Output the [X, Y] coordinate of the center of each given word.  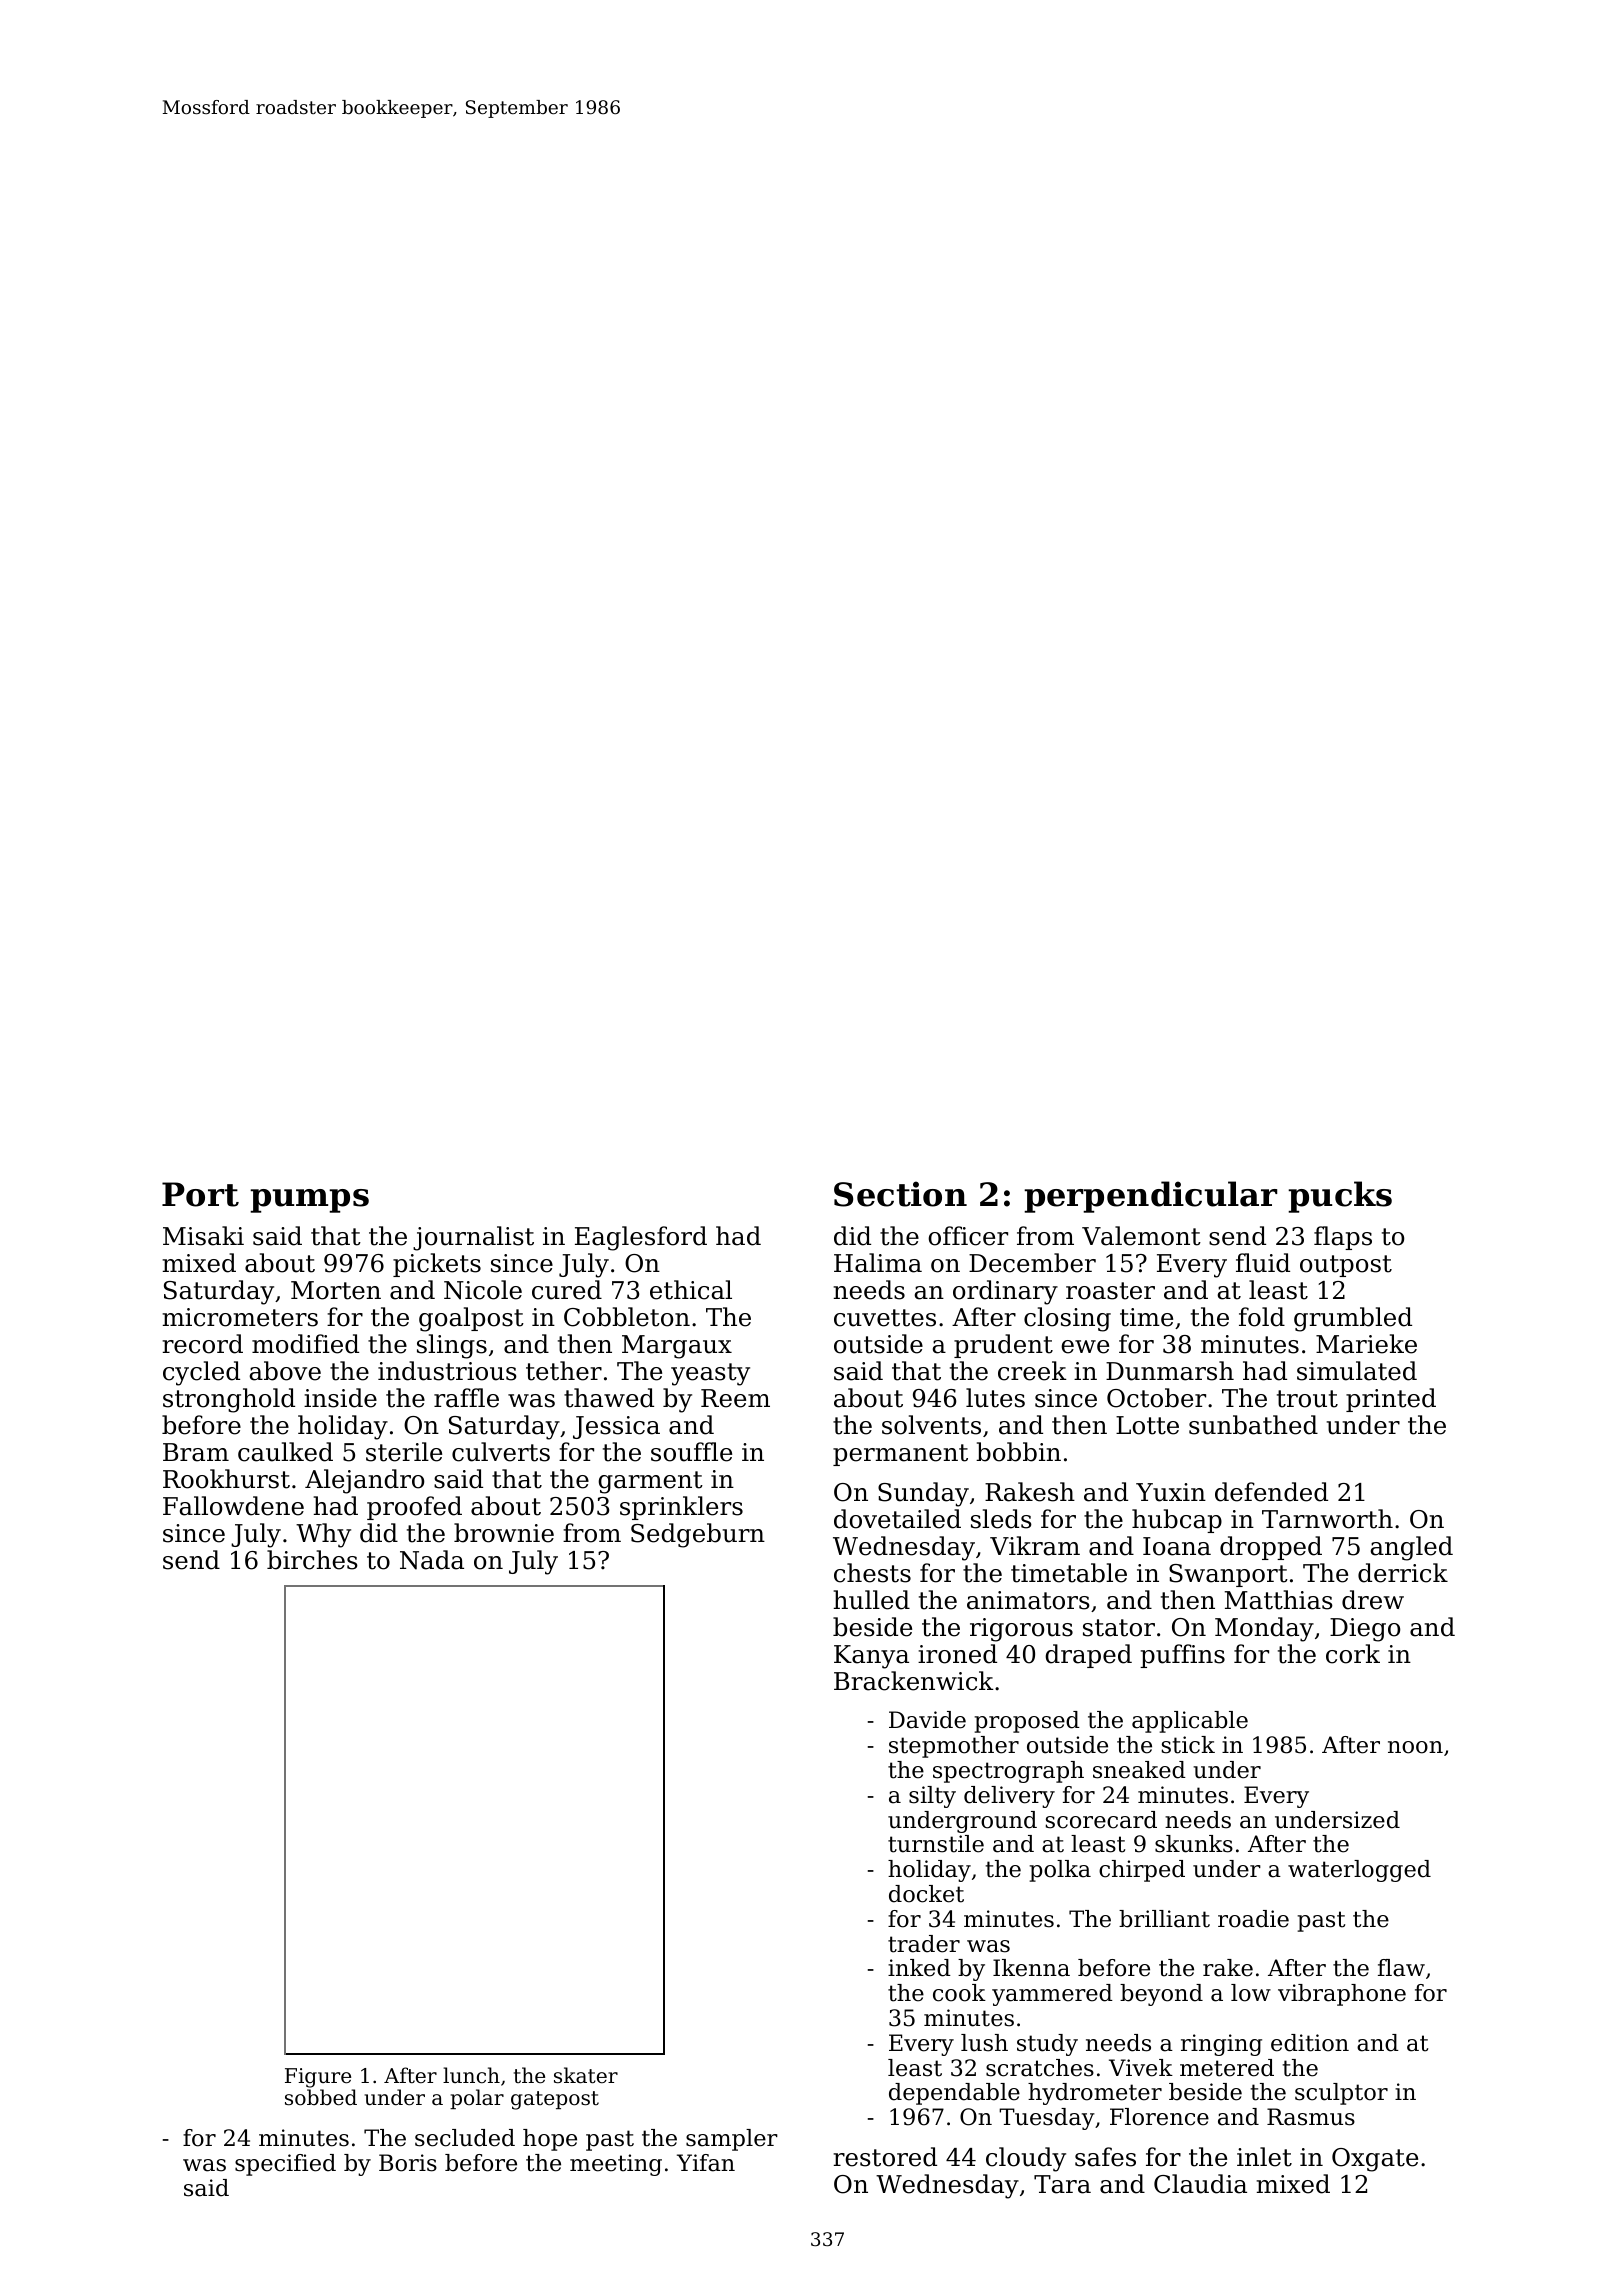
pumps [309, 1201]
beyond [1161, 1995]
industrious [447, 1371]
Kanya [871, 1657]
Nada [432, 1560]
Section [900, 1194]
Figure [318, 2078]
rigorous [1021, 1630]
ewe [1085, 1347]
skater [586, 2075]
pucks [1340, 1197]
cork [1353, 1654]
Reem [735, 1398]
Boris [408, 2163]
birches [312, 1560]
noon [1415, 1747]
